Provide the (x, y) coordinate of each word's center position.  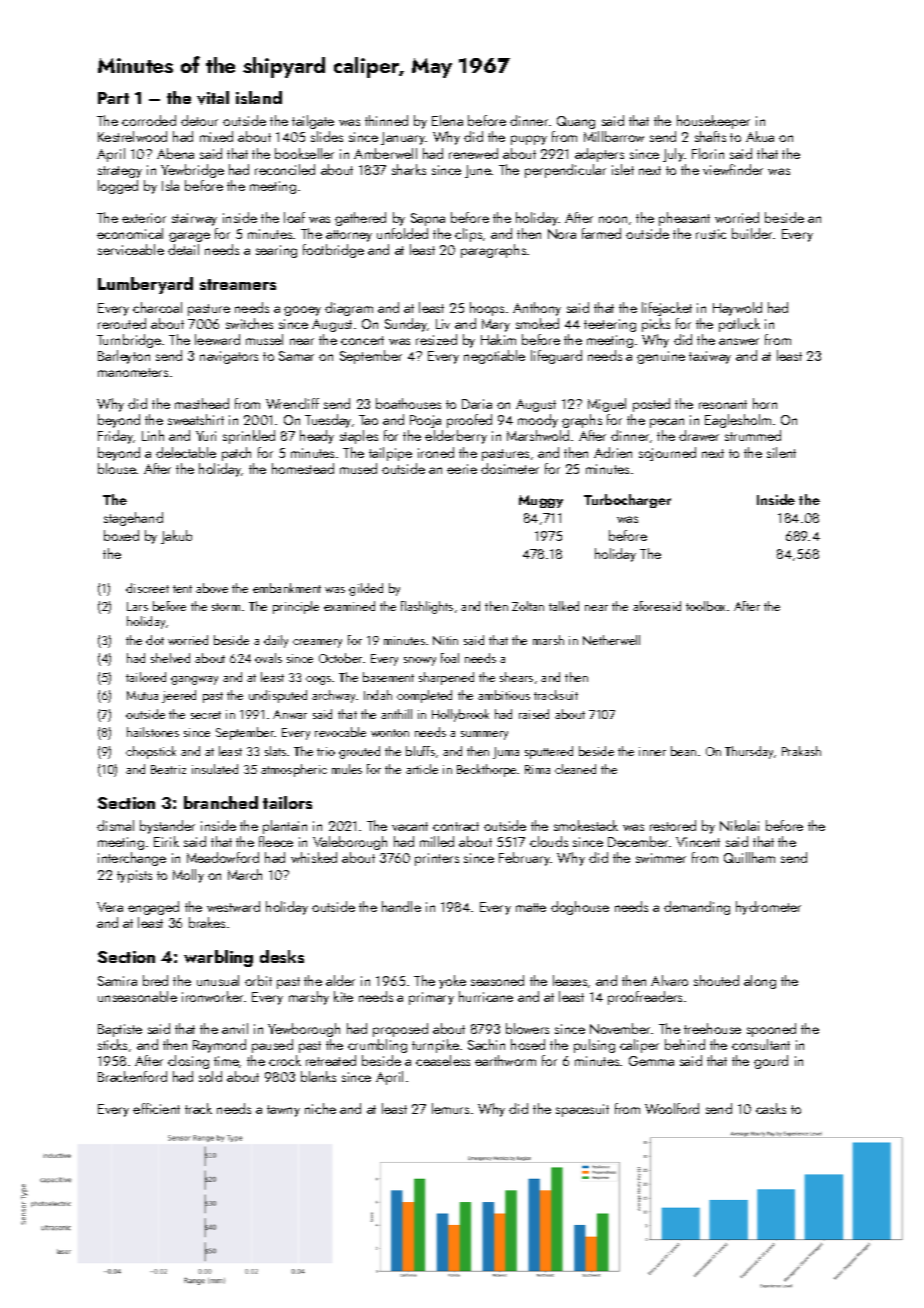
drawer (699, 435)
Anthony (537, 309)
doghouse (580, 908)
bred (155, 980)
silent (781, 452)
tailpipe (390, 454)
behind (685, 1044)
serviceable (131, 249)
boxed (121, 535)
